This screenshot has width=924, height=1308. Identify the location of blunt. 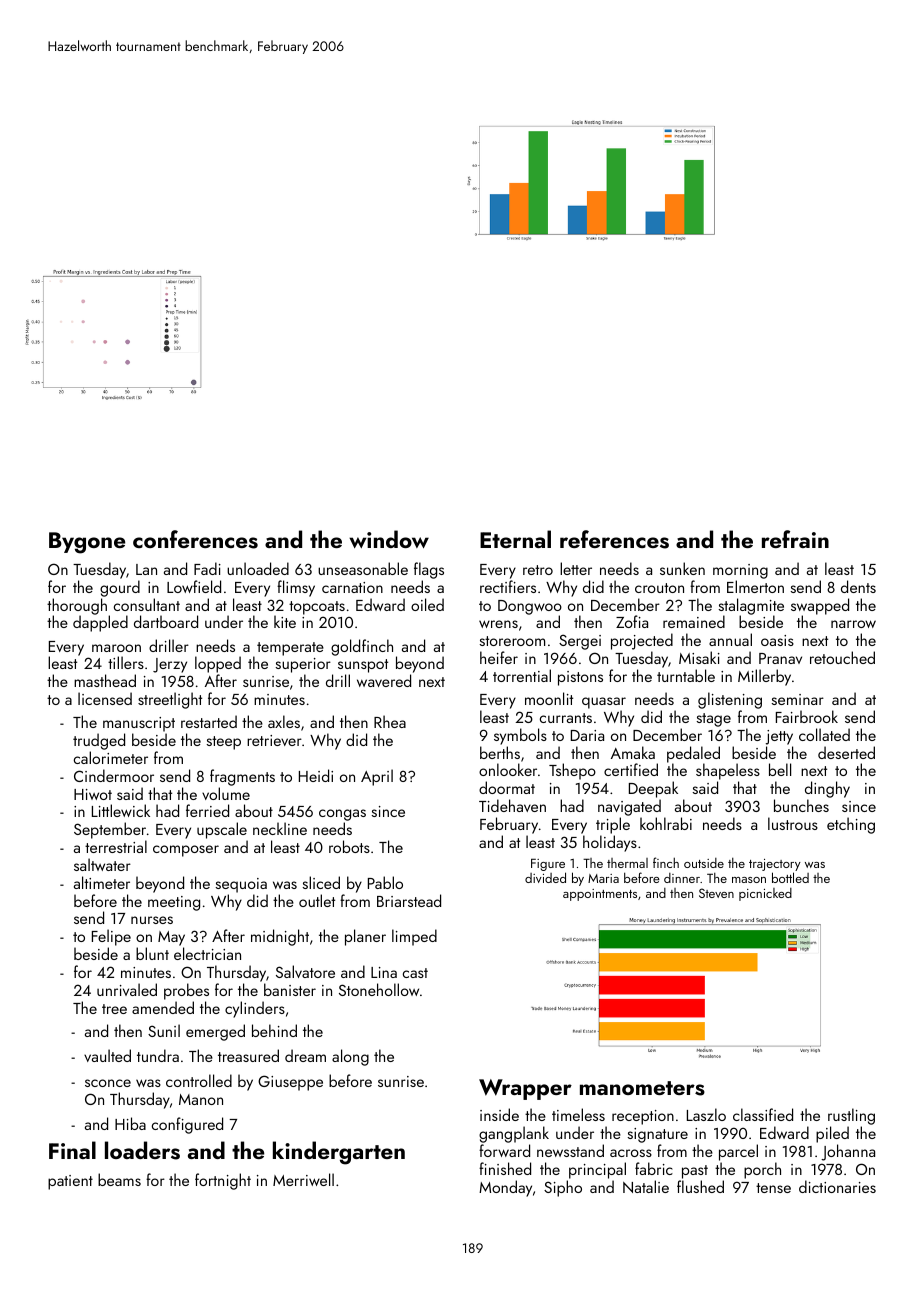
(152, 953).
